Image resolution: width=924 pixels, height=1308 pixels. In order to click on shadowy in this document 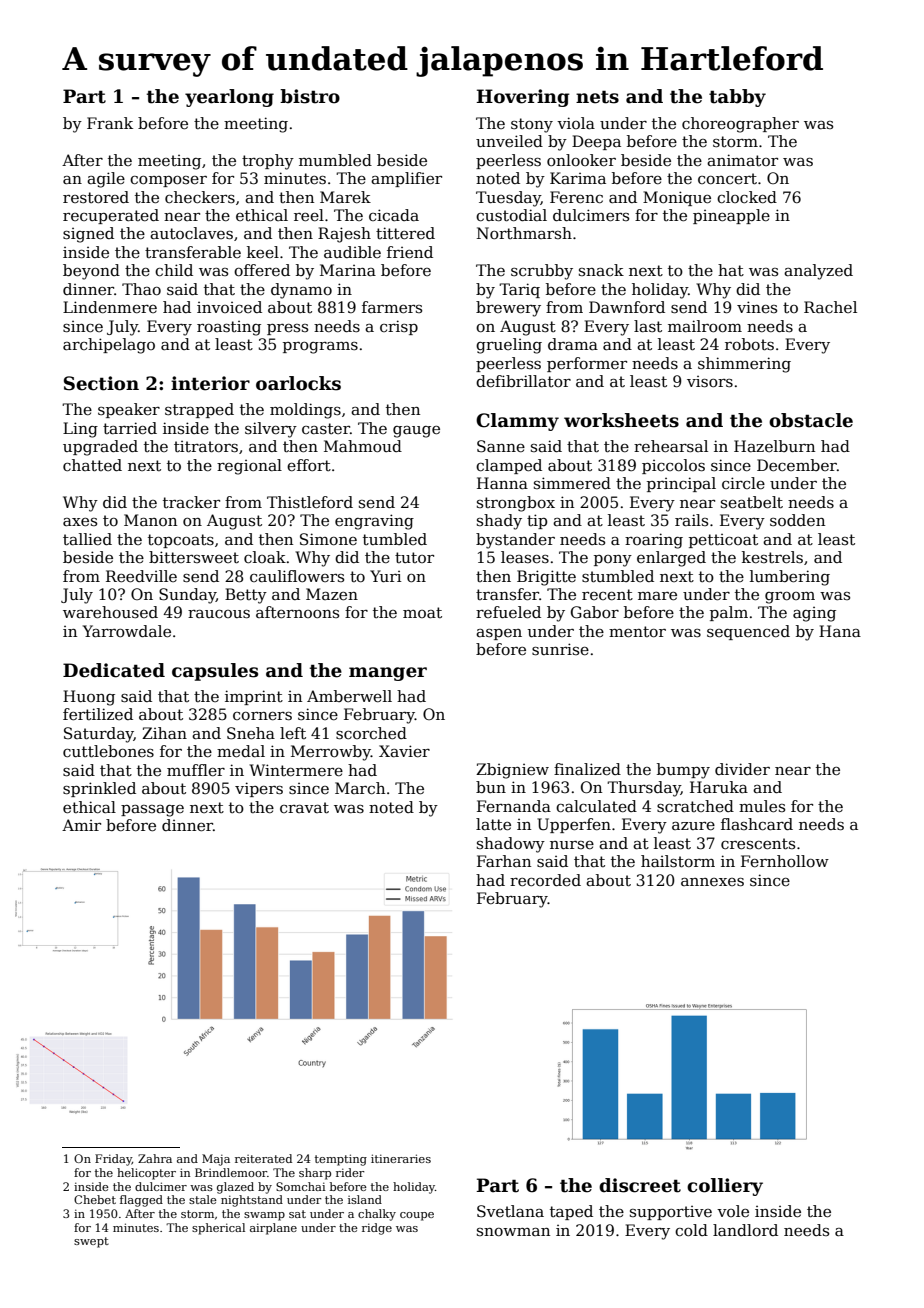, I will do `click(511, 845)`.
